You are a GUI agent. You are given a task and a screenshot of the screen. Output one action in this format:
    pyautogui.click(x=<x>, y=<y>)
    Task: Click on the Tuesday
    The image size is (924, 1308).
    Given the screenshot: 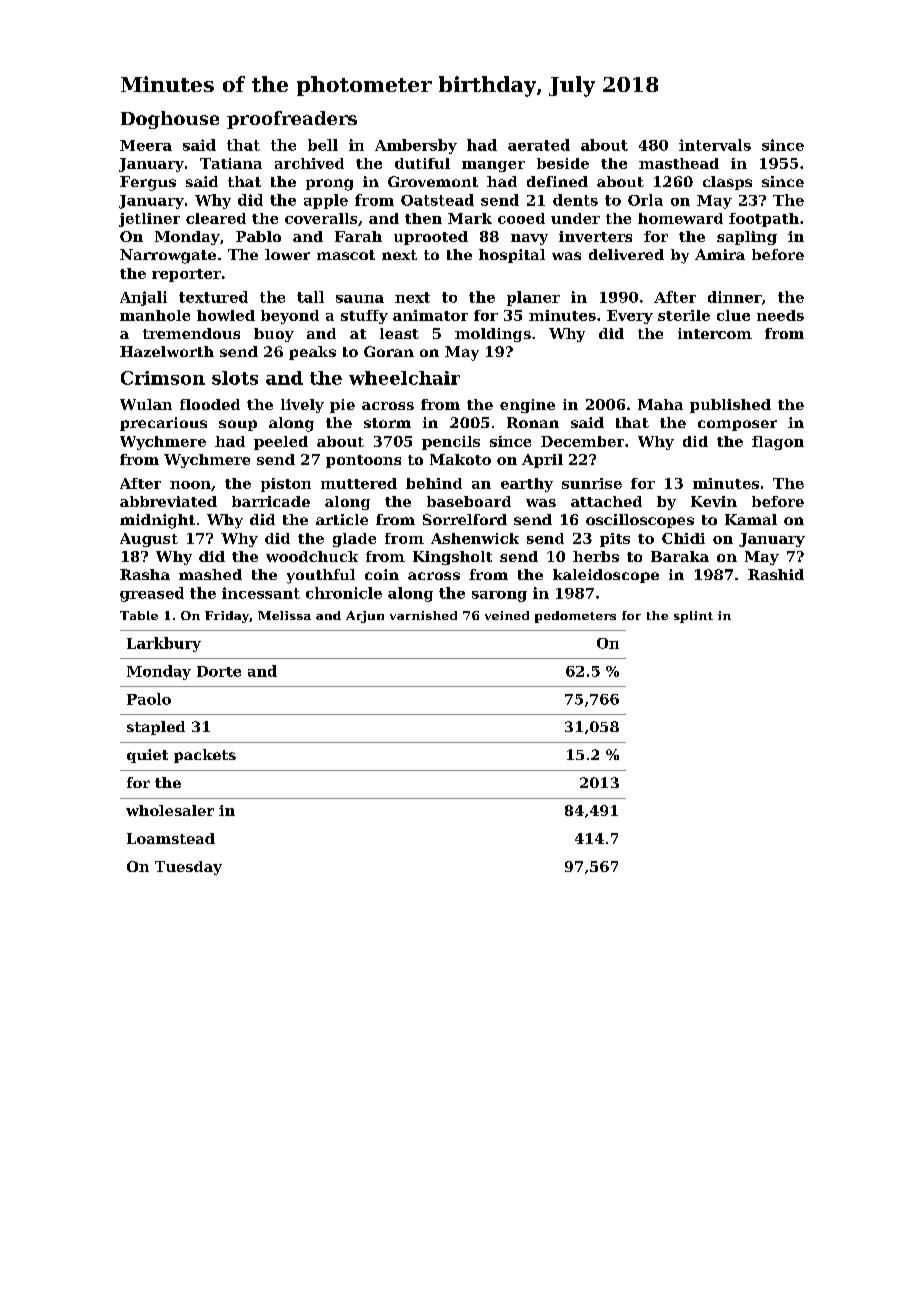 What is the action you would take?
    pyautogui.click(x=188, y=868)
